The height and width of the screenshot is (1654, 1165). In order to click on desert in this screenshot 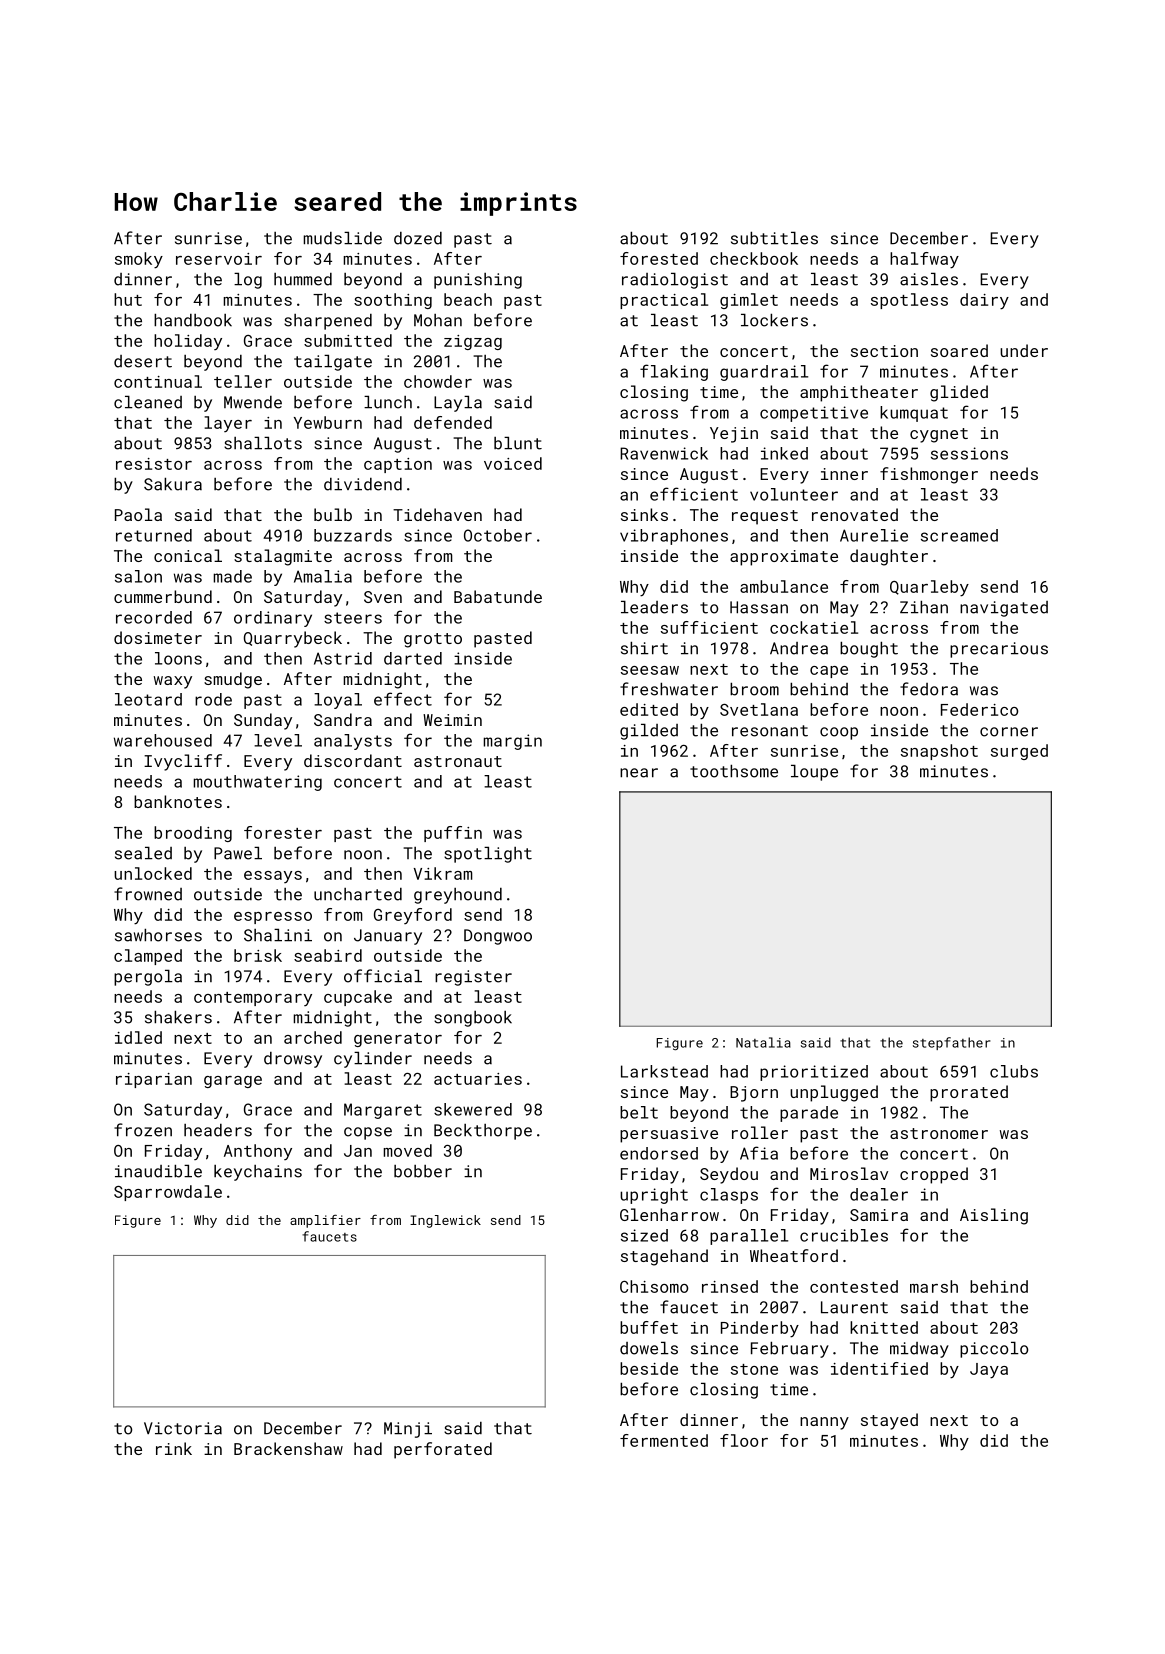, I will do `click(143, 361)`.
